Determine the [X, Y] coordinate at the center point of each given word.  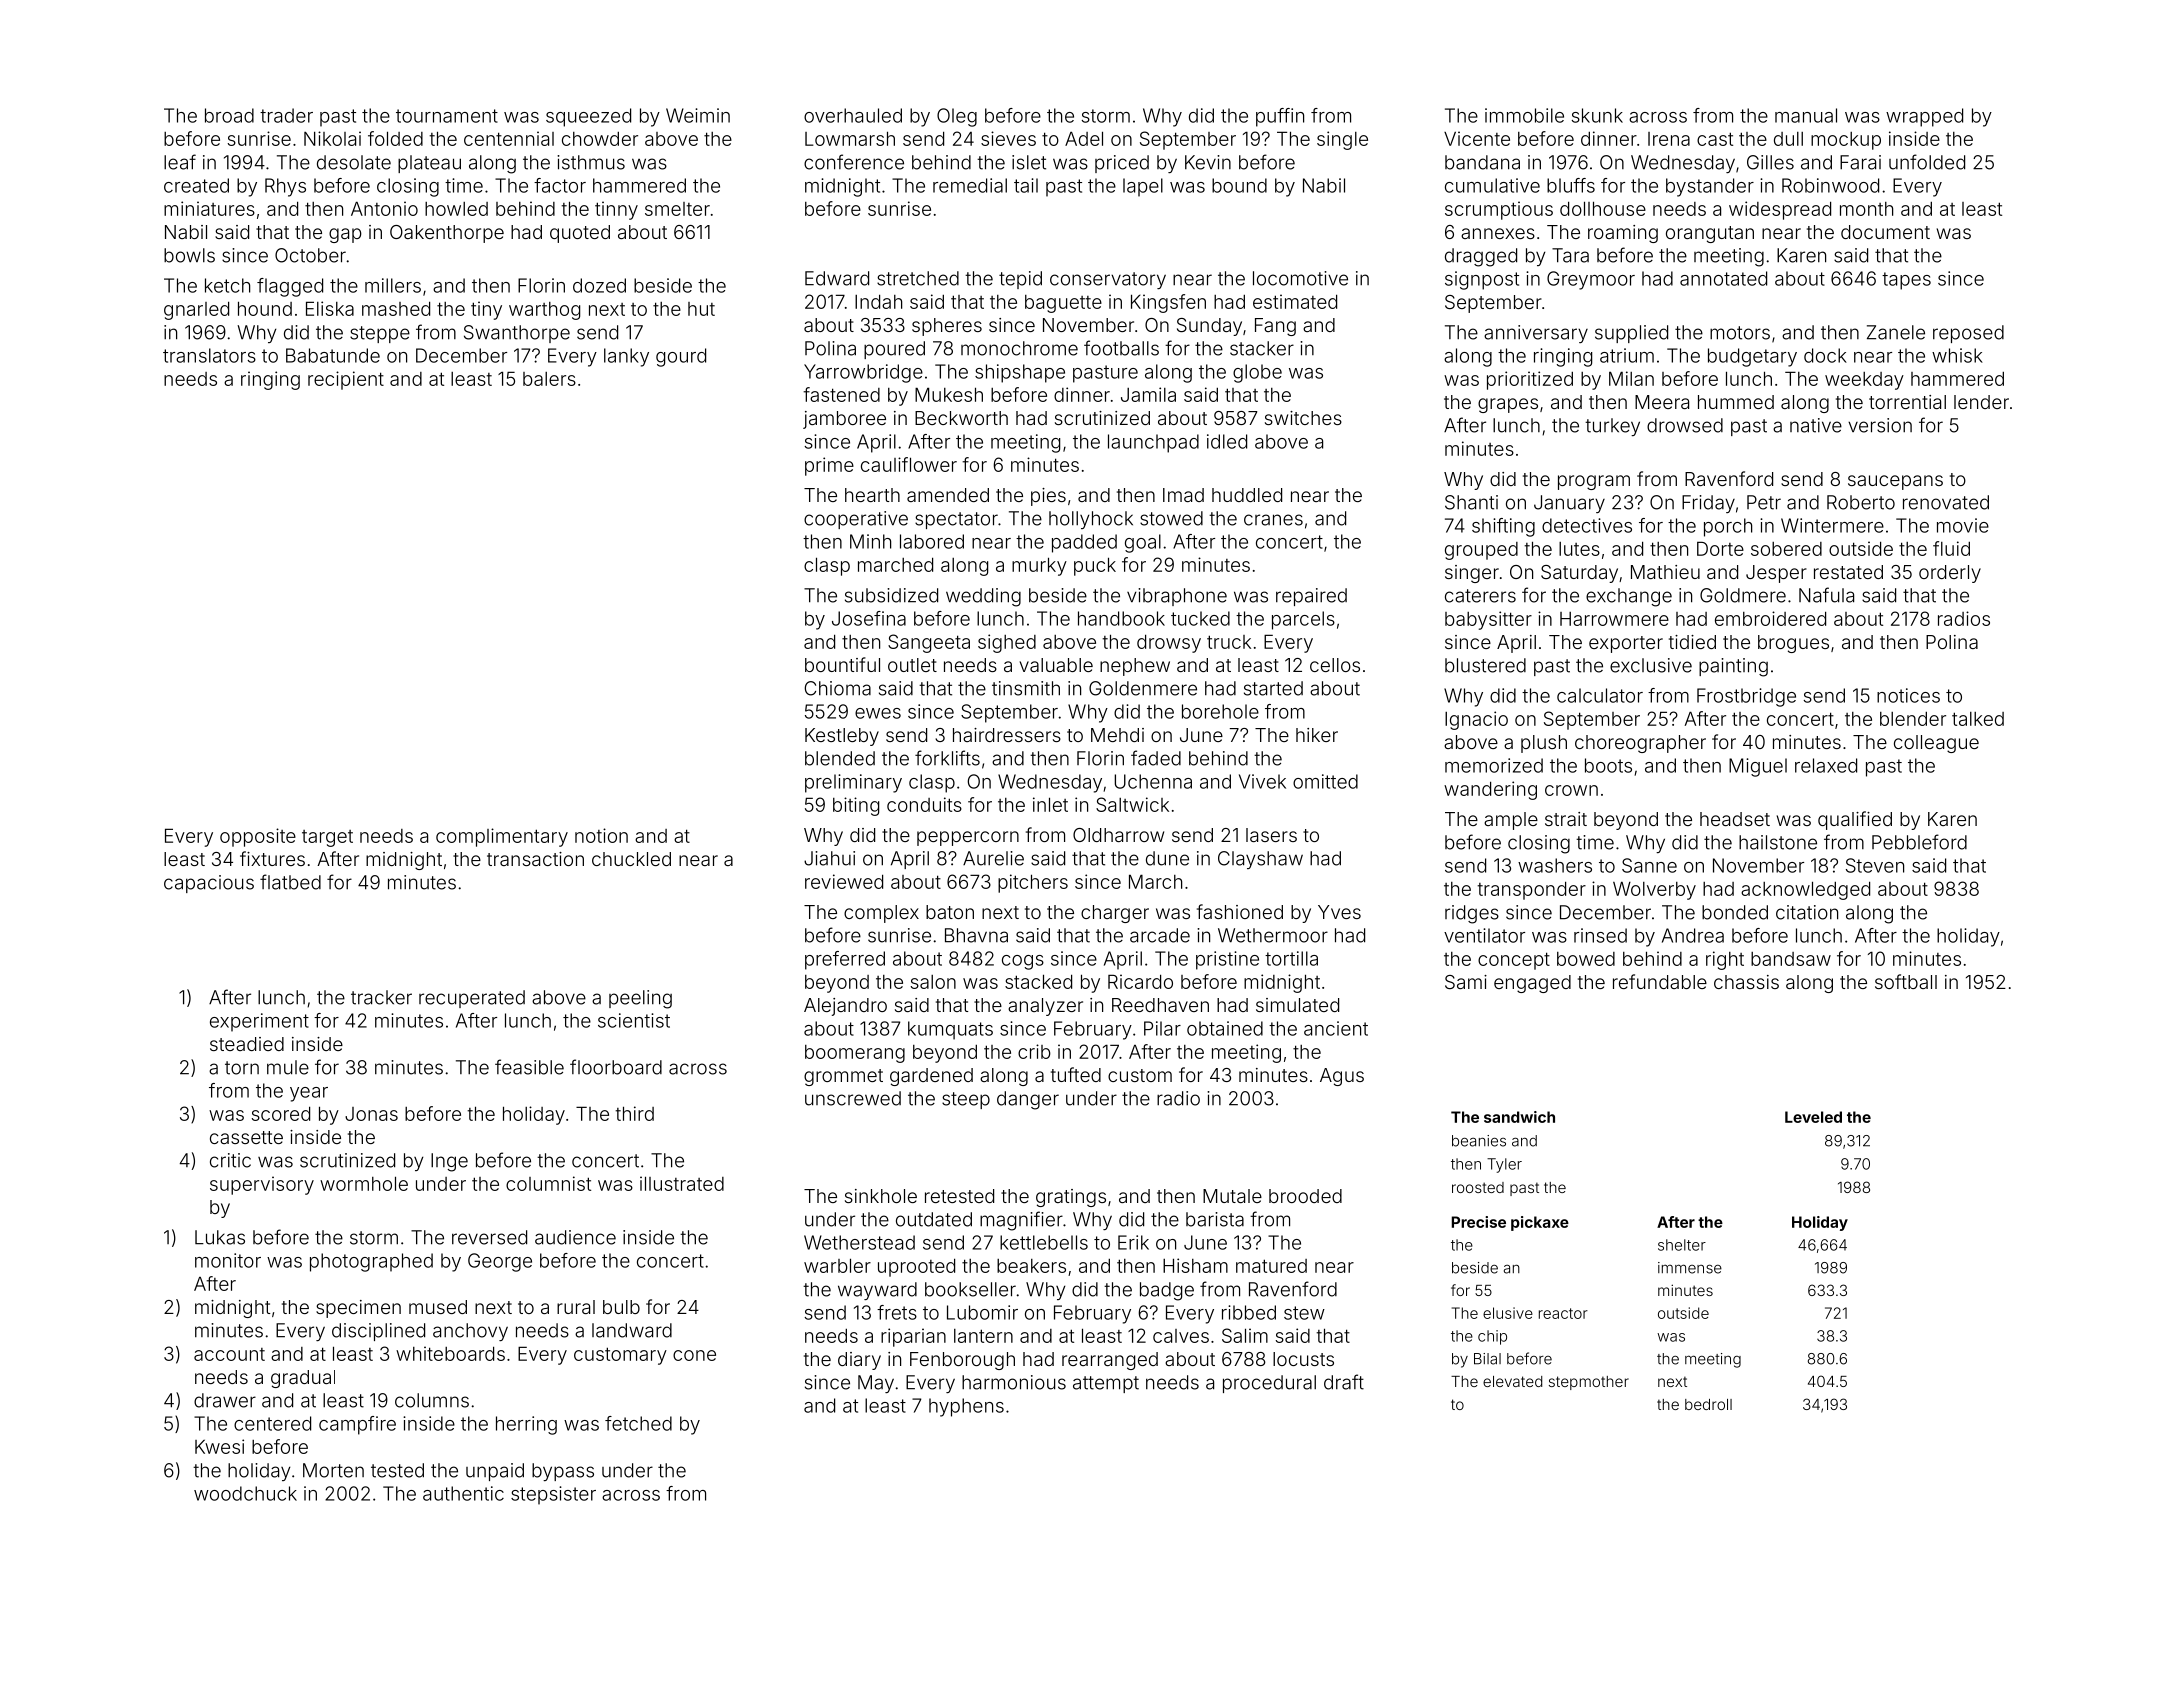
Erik [1133, 1242]
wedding [983, 597]
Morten [333, 1470]
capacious [209, 884]
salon [933, 982]
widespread [1780, 210]
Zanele [1896, 332]
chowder [600, 139]
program [1594, 482]
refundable [1660, 981]
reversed [489, 1237]
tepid [1020, 280]
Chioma [837, 688]
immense [1690, 1268]
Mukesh [949, 394]
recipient [346, 380]
